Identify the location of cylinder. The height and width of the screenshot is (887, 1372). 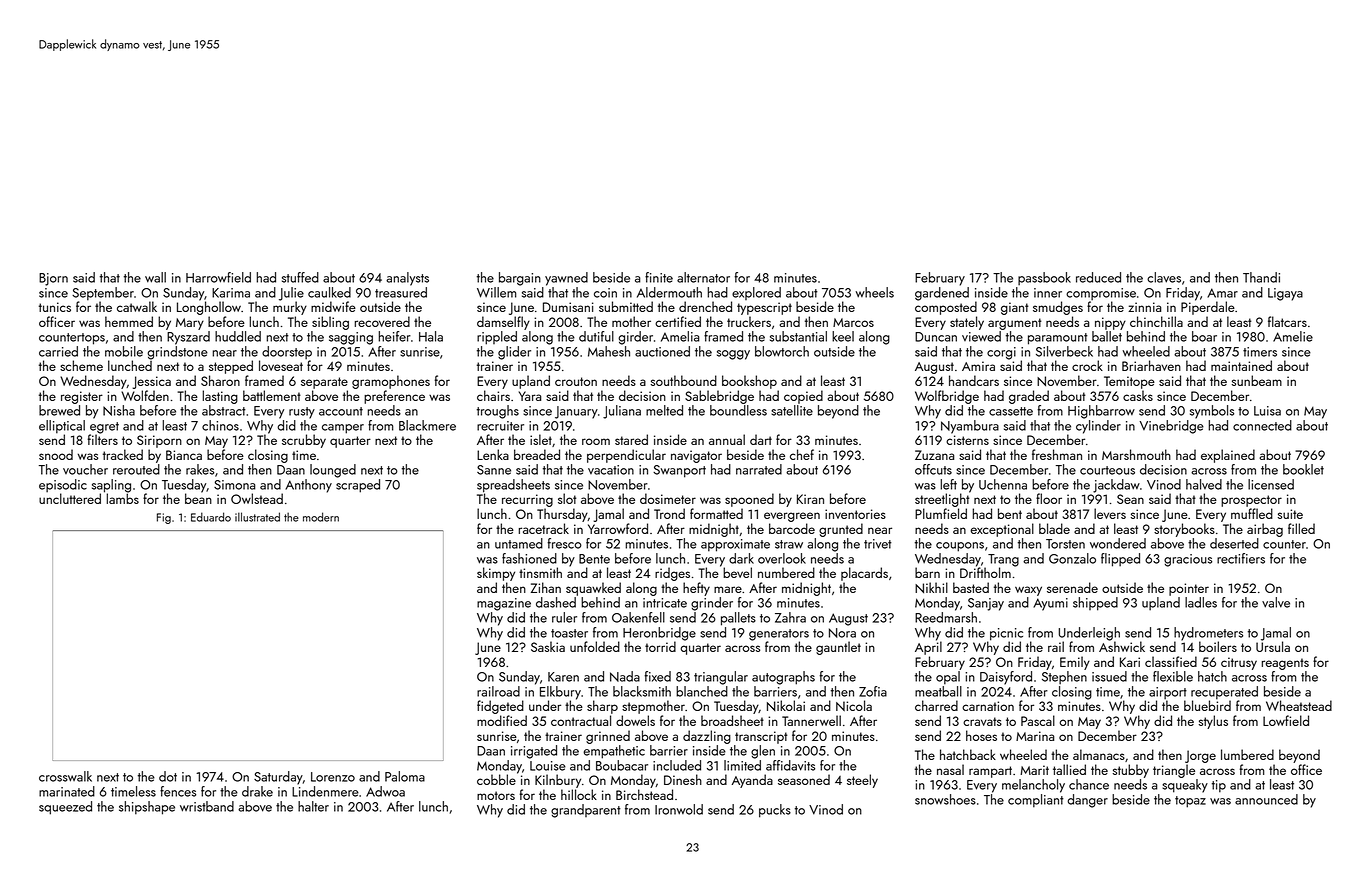
(1098, 427).
